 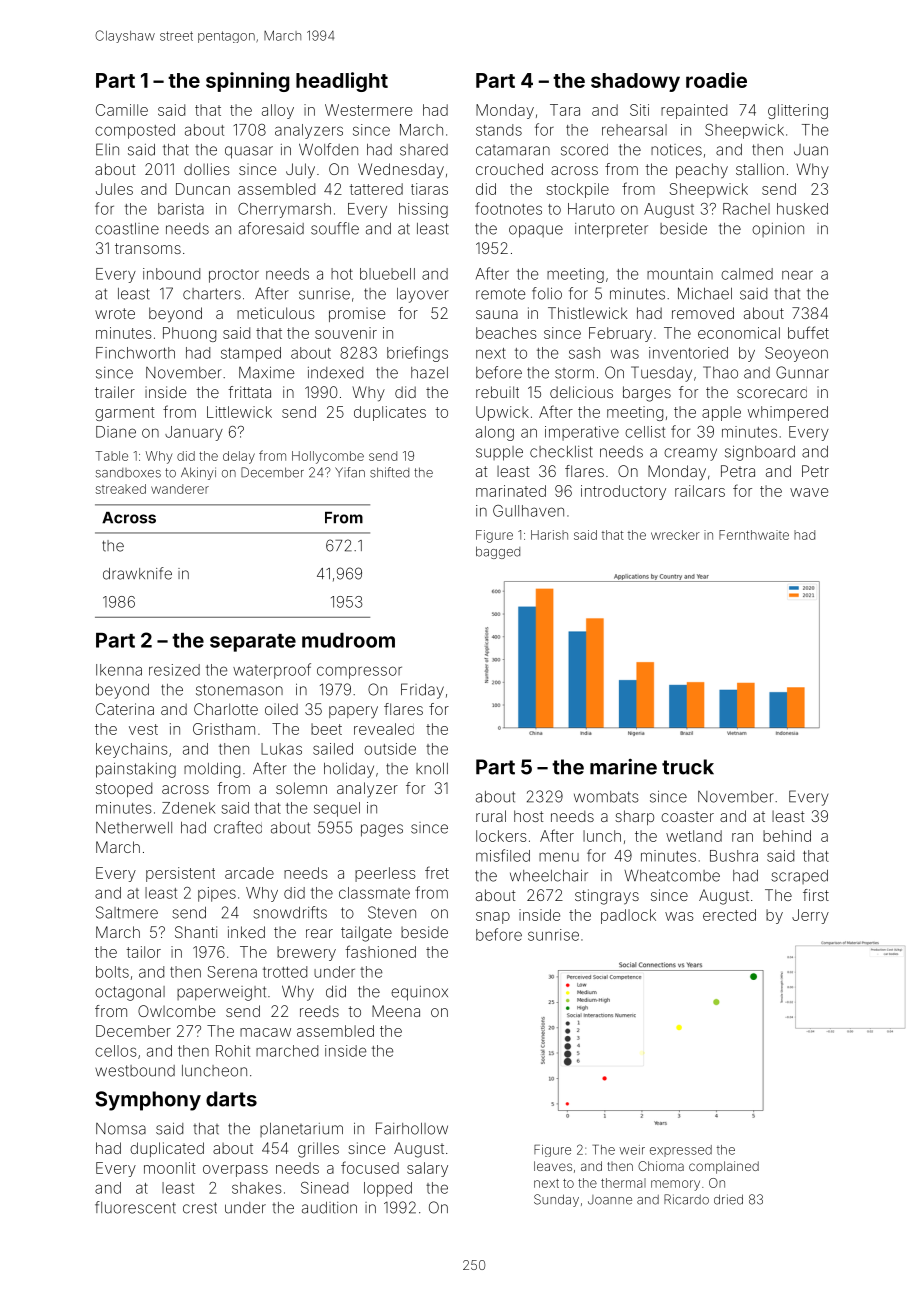 I want to click on truck, so click(x=688, y=767).
